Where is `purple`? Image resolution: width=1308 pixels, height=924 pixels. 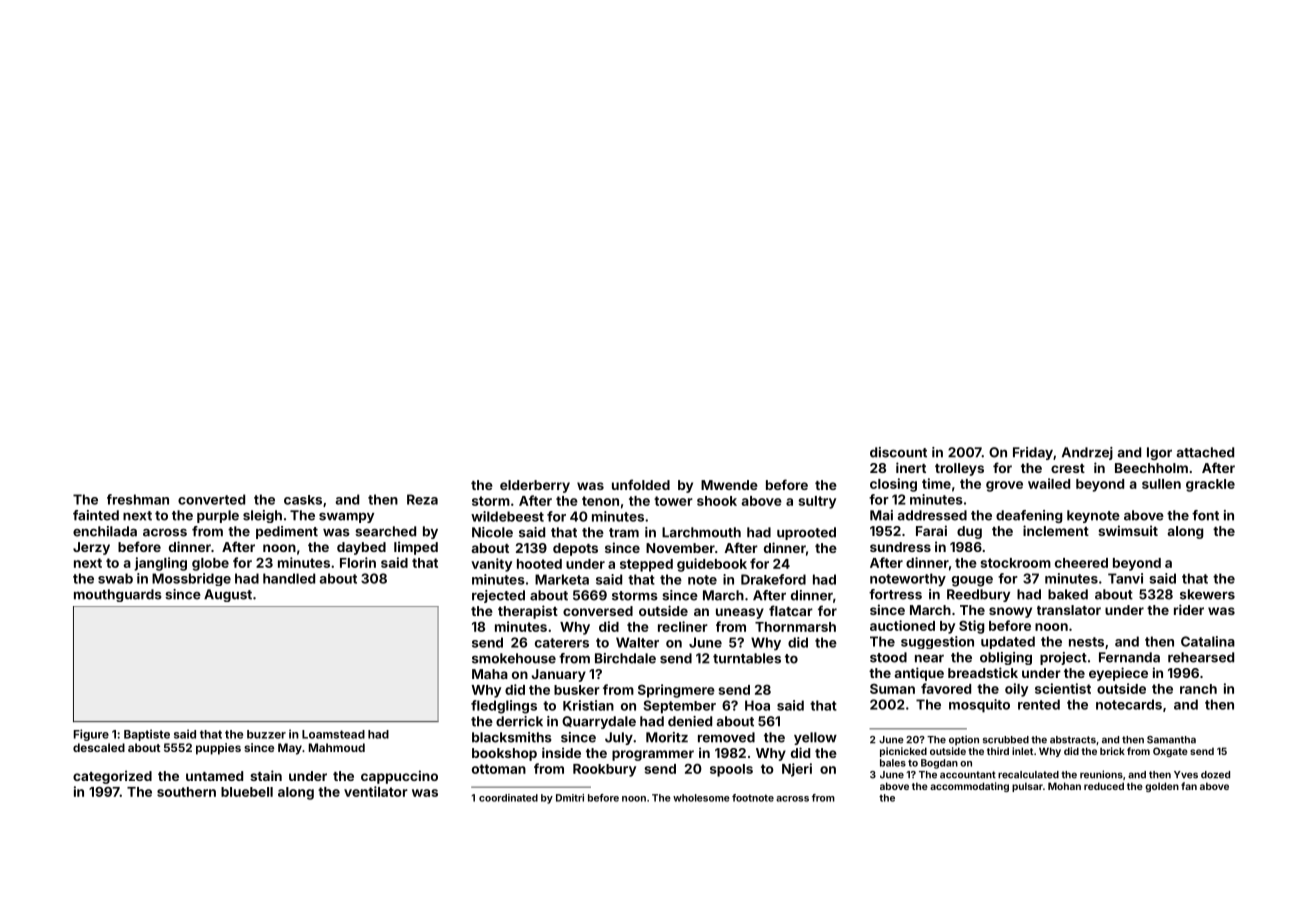
purple is located at coordinates (218, 516).
